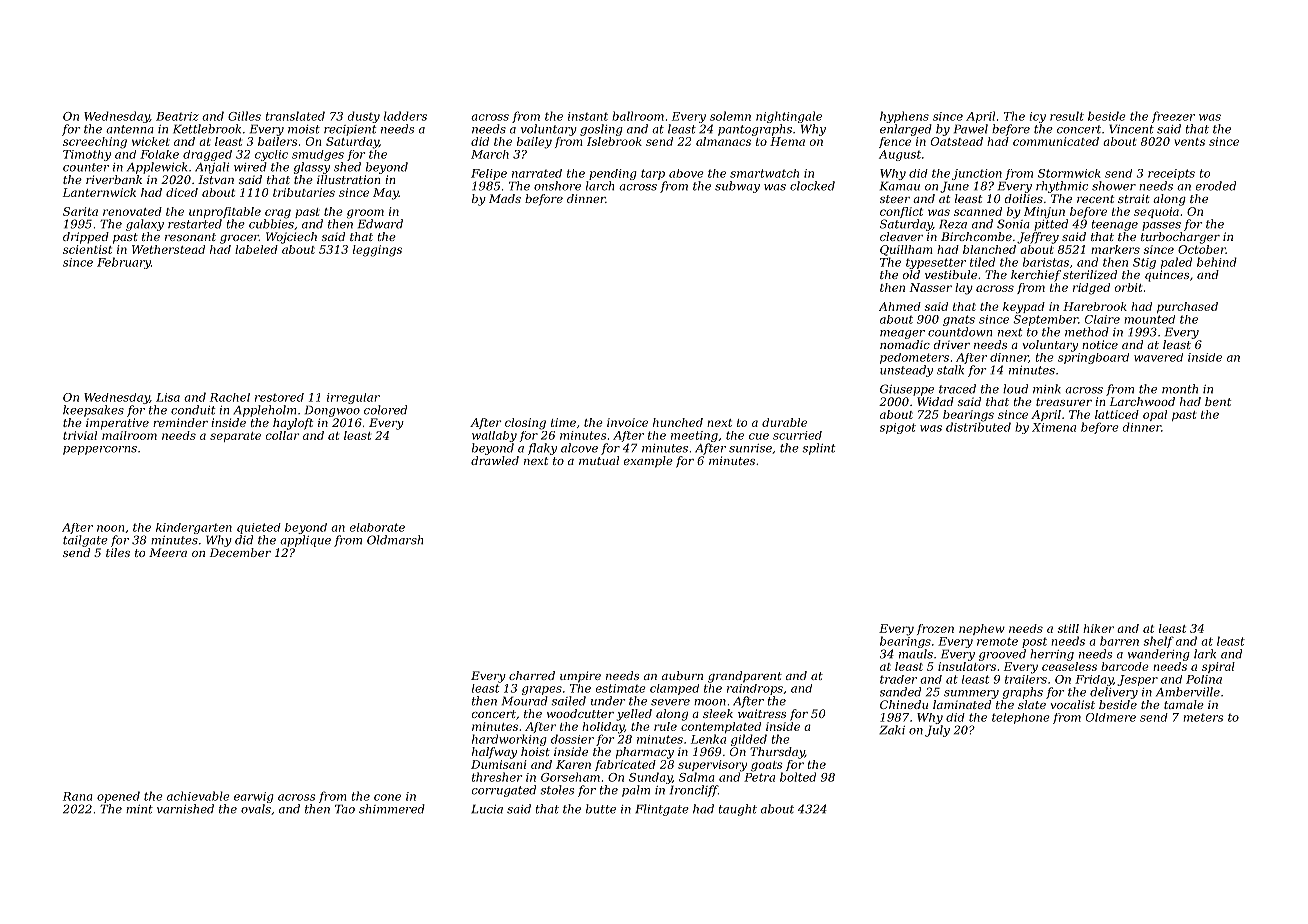 This screenshot has width=1308, height=924. I want to click on result, so click(1067, 116).
